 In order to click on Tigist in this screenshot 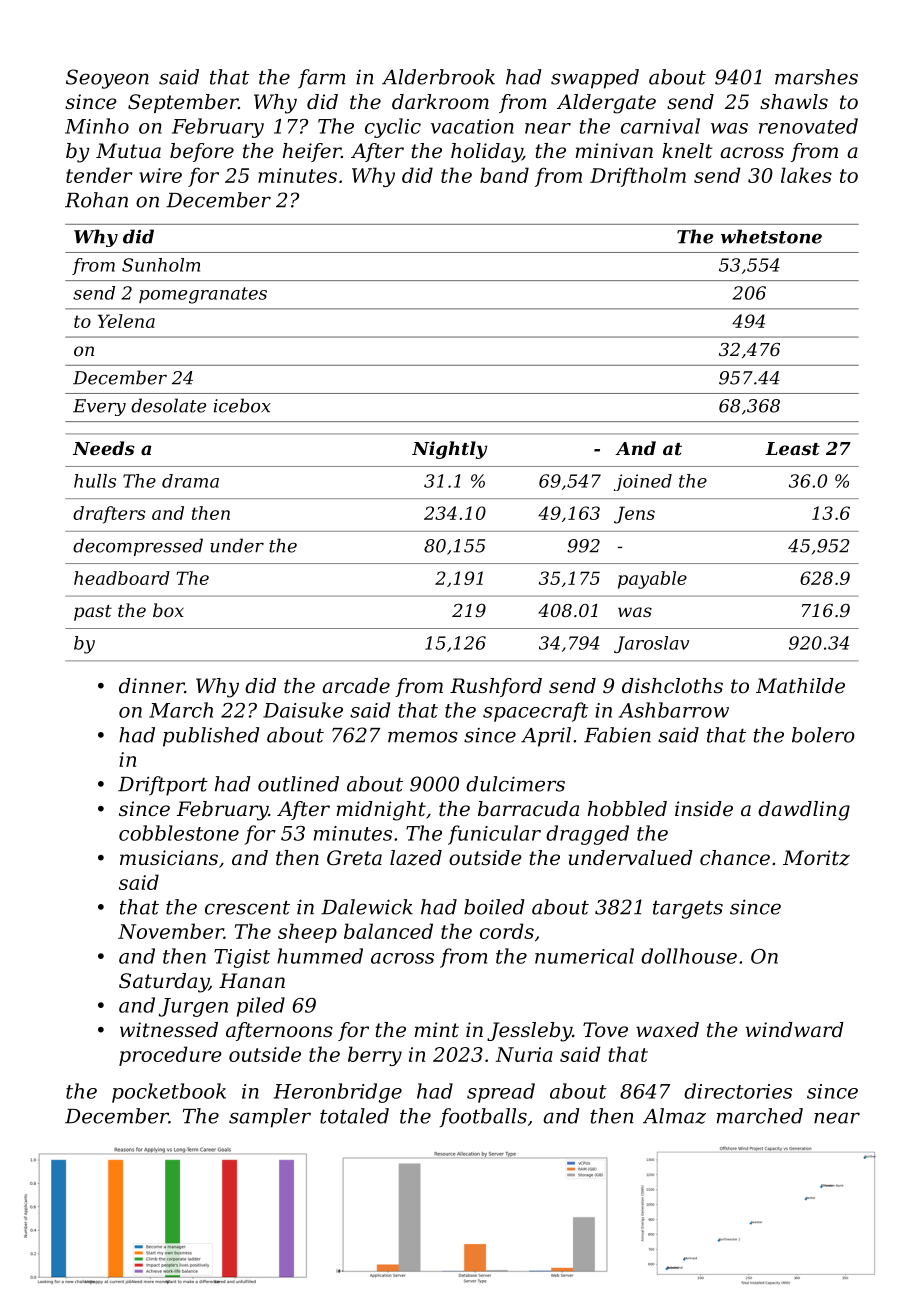, I will do `click(242, 958)`.
